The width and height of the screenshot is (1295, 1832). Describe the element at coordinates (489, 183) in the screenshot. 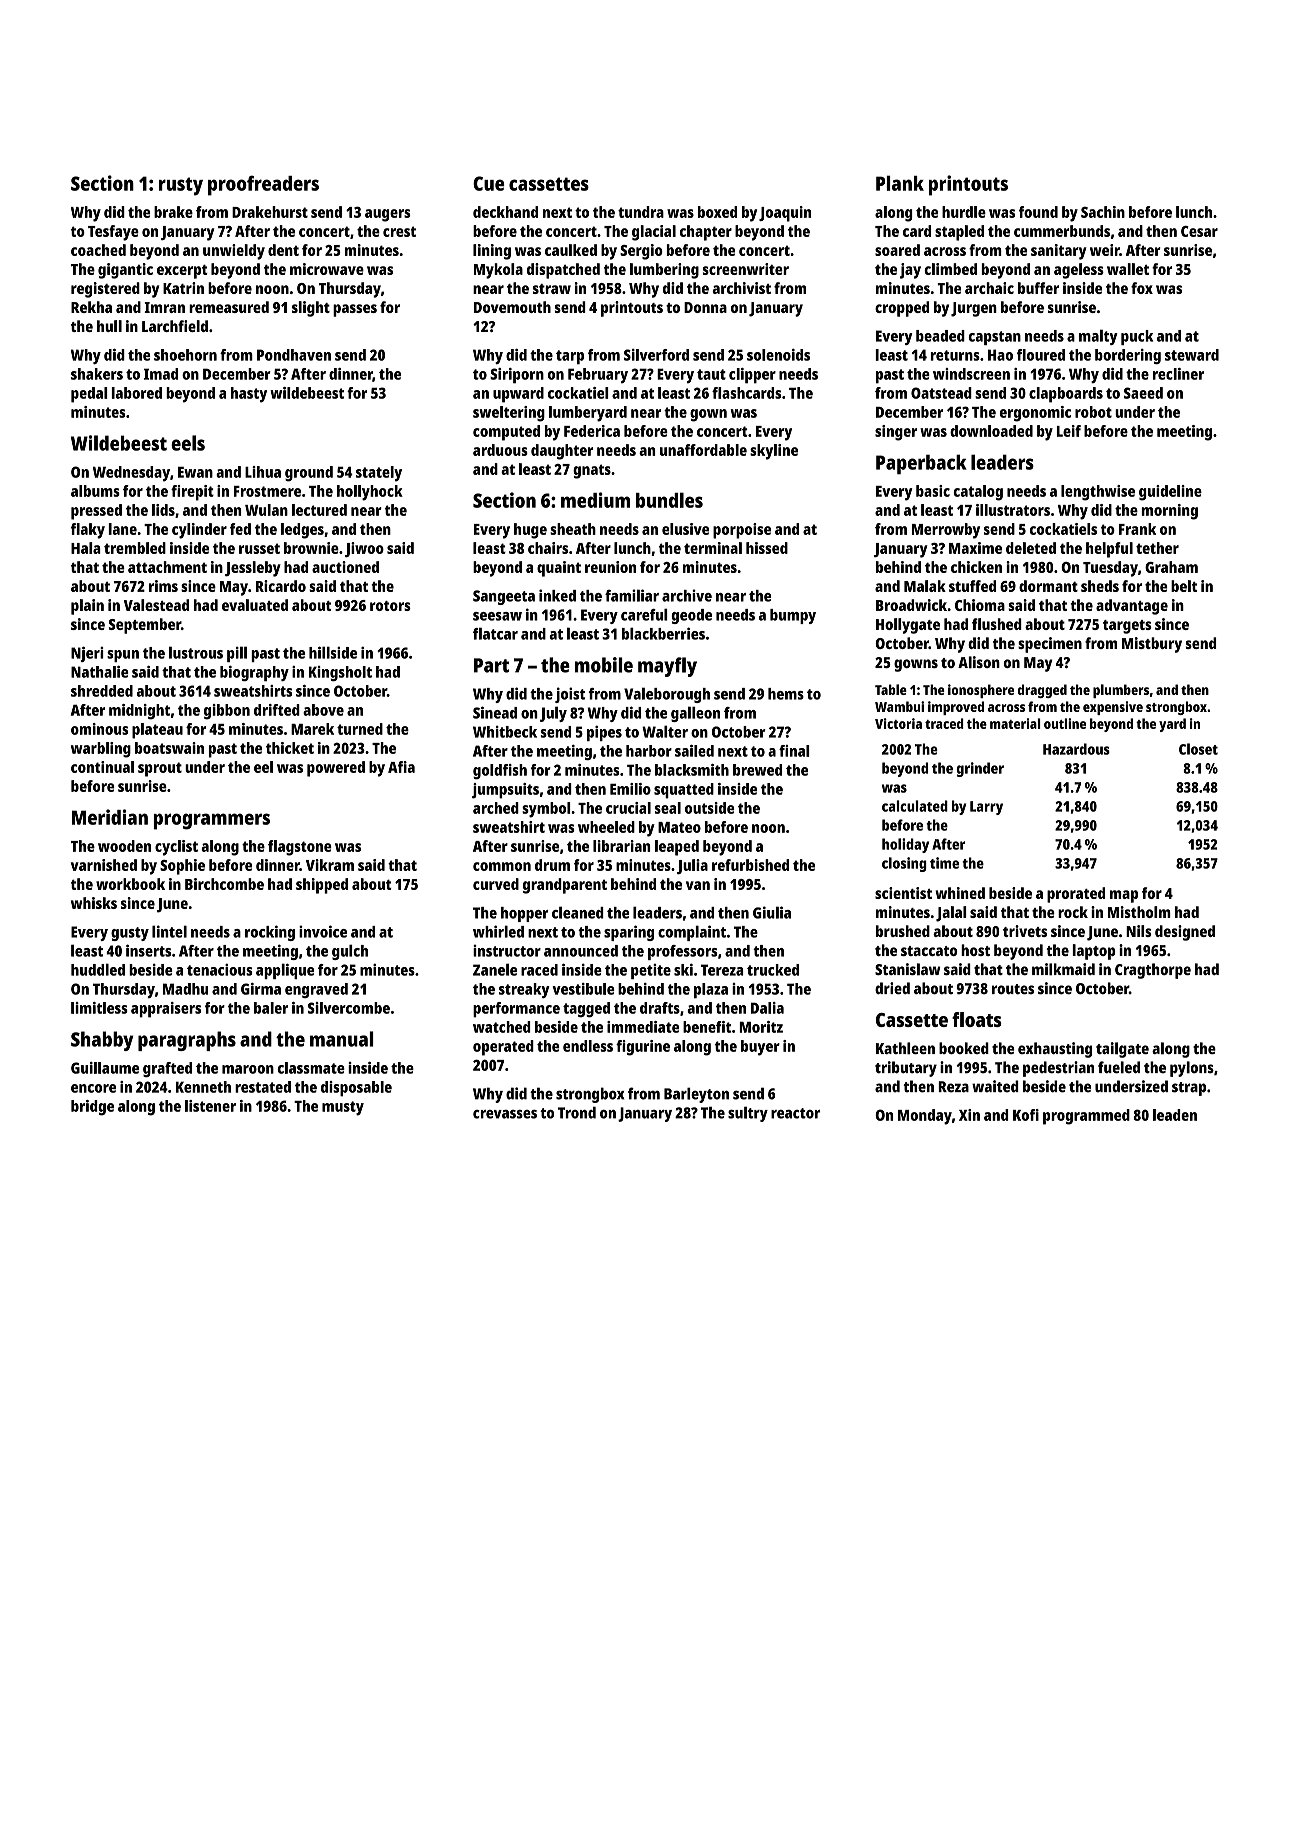

I see `Cue` at that location.
